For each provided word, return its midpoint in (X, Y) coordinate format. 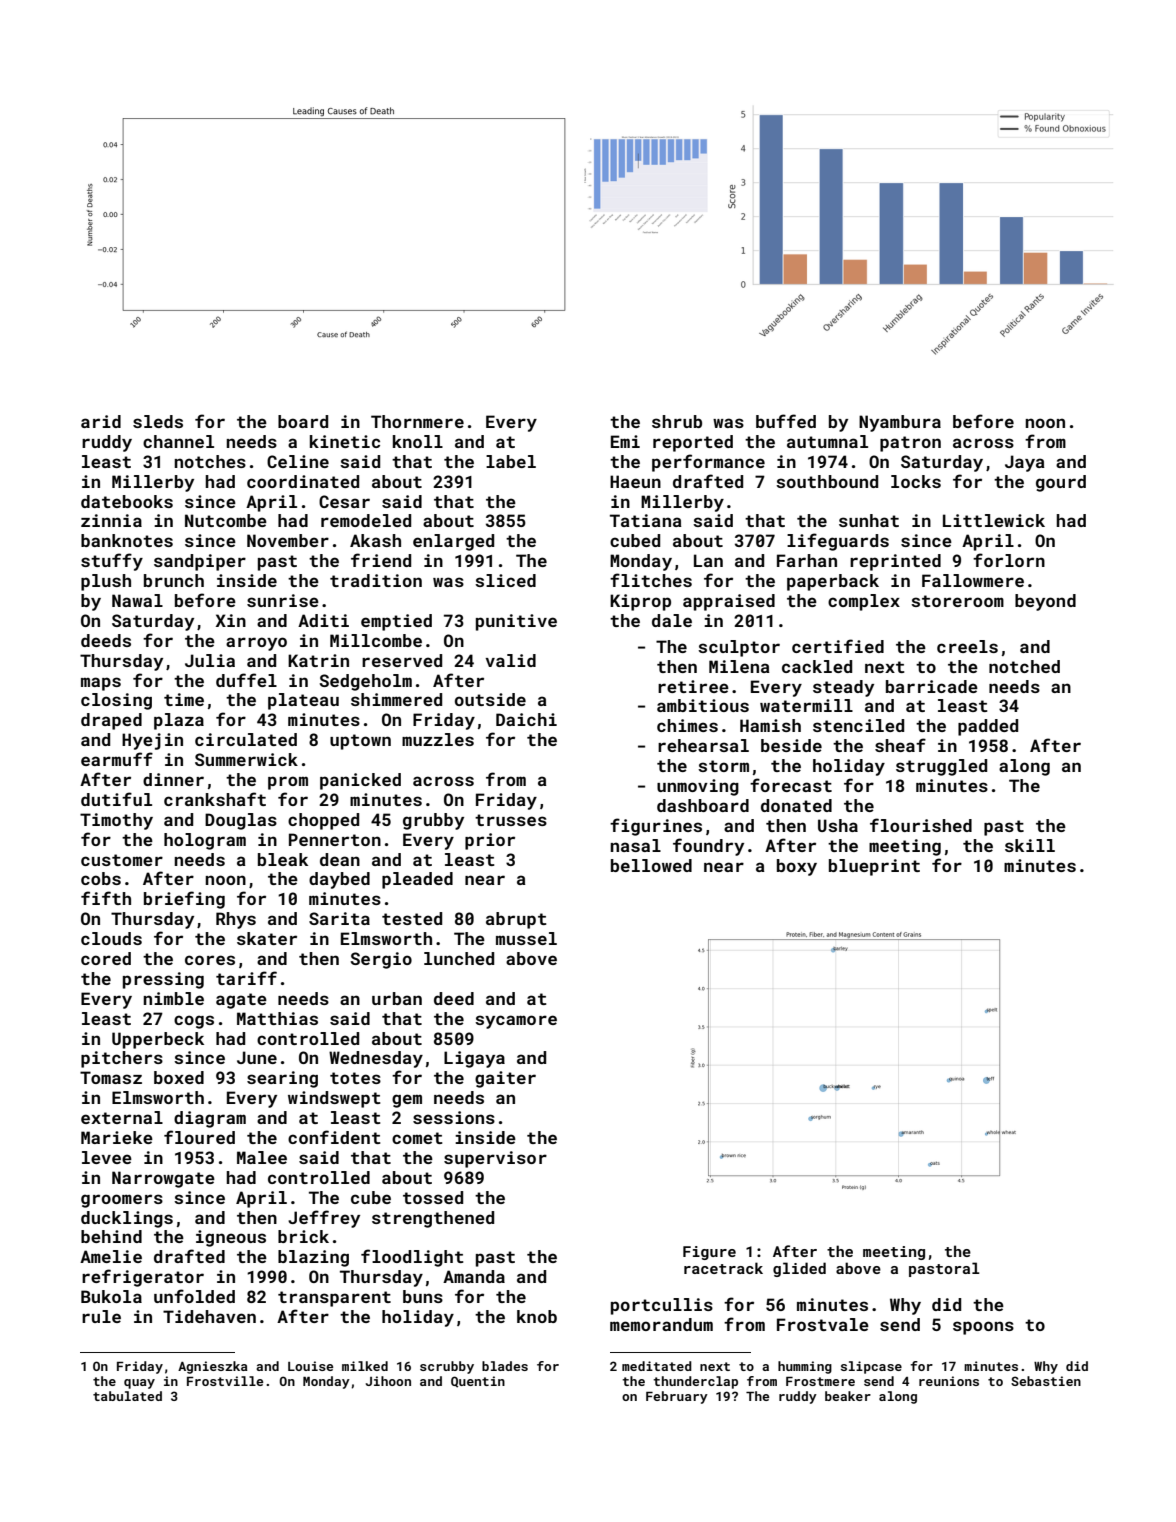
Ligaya (474, 1059)
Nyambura (900, 423)
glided (799, 1269)
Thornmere (417, 421)
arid (101, 421)
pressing (163, 980)
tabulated (127, 1396)
